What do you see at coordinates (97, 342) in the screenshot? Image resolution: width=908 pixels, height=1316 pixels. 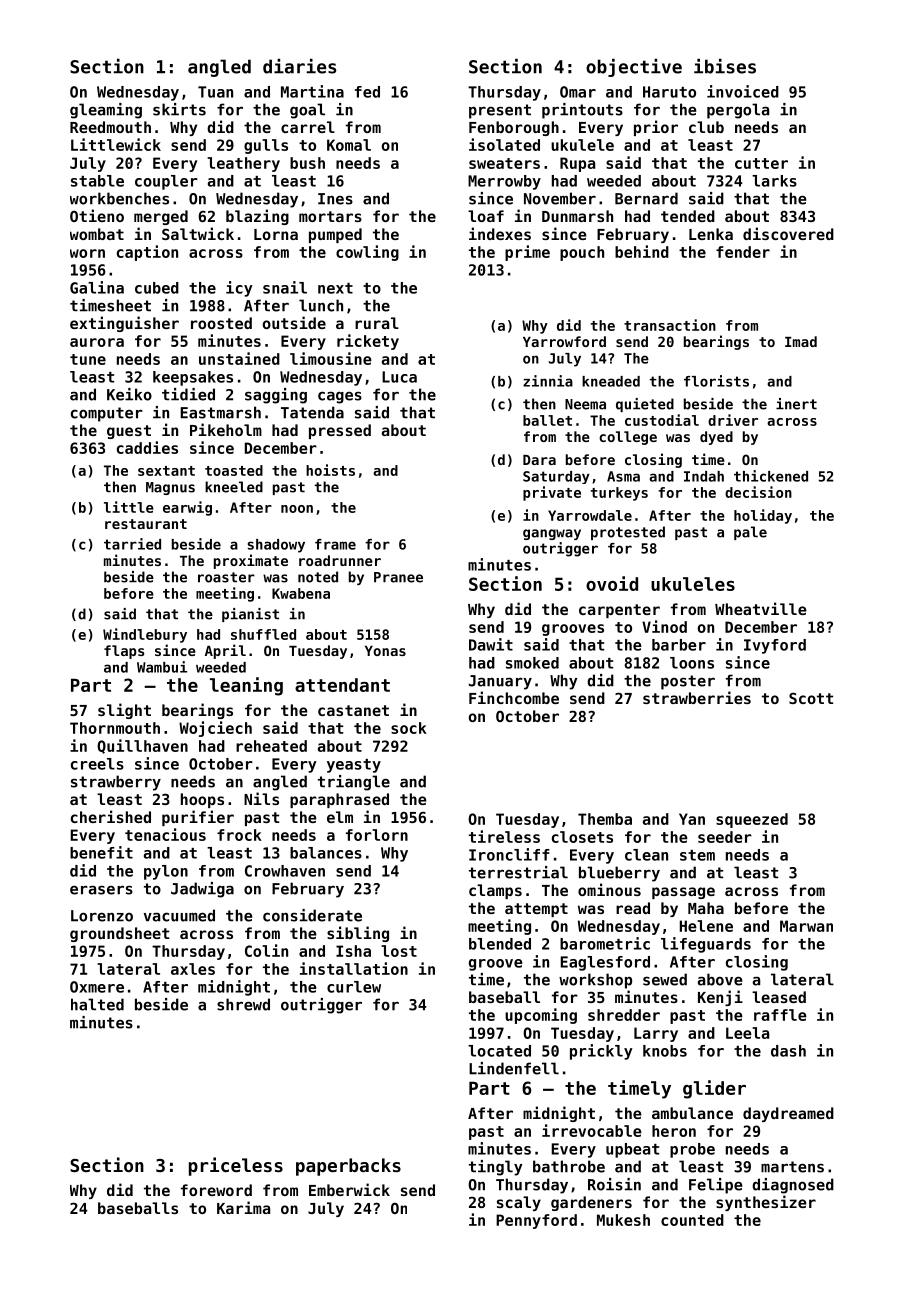 I see `aurora` at bounding box center [97, 342].
